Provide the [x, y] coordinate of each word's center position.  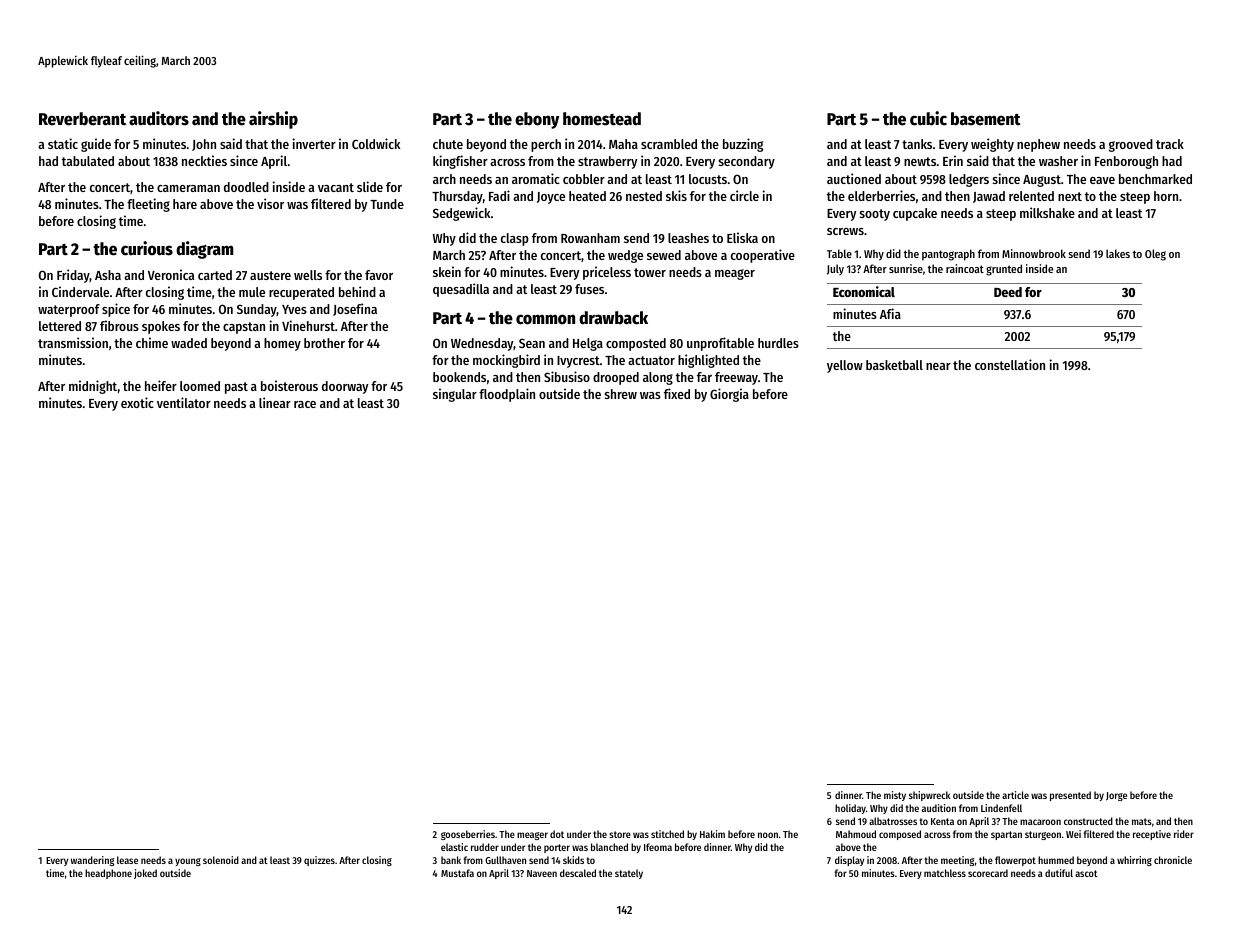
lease [127, 860]
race [305, 404]
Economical [864, 291]
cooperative [763, 256]
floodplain [507, 395]
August [1042, 181]
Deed [1008, 292]
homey [282, 344]
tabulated [88, 161]
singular [455, 395]
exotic [137, 402]
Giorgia [729, 395]
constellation [1010, 364]
